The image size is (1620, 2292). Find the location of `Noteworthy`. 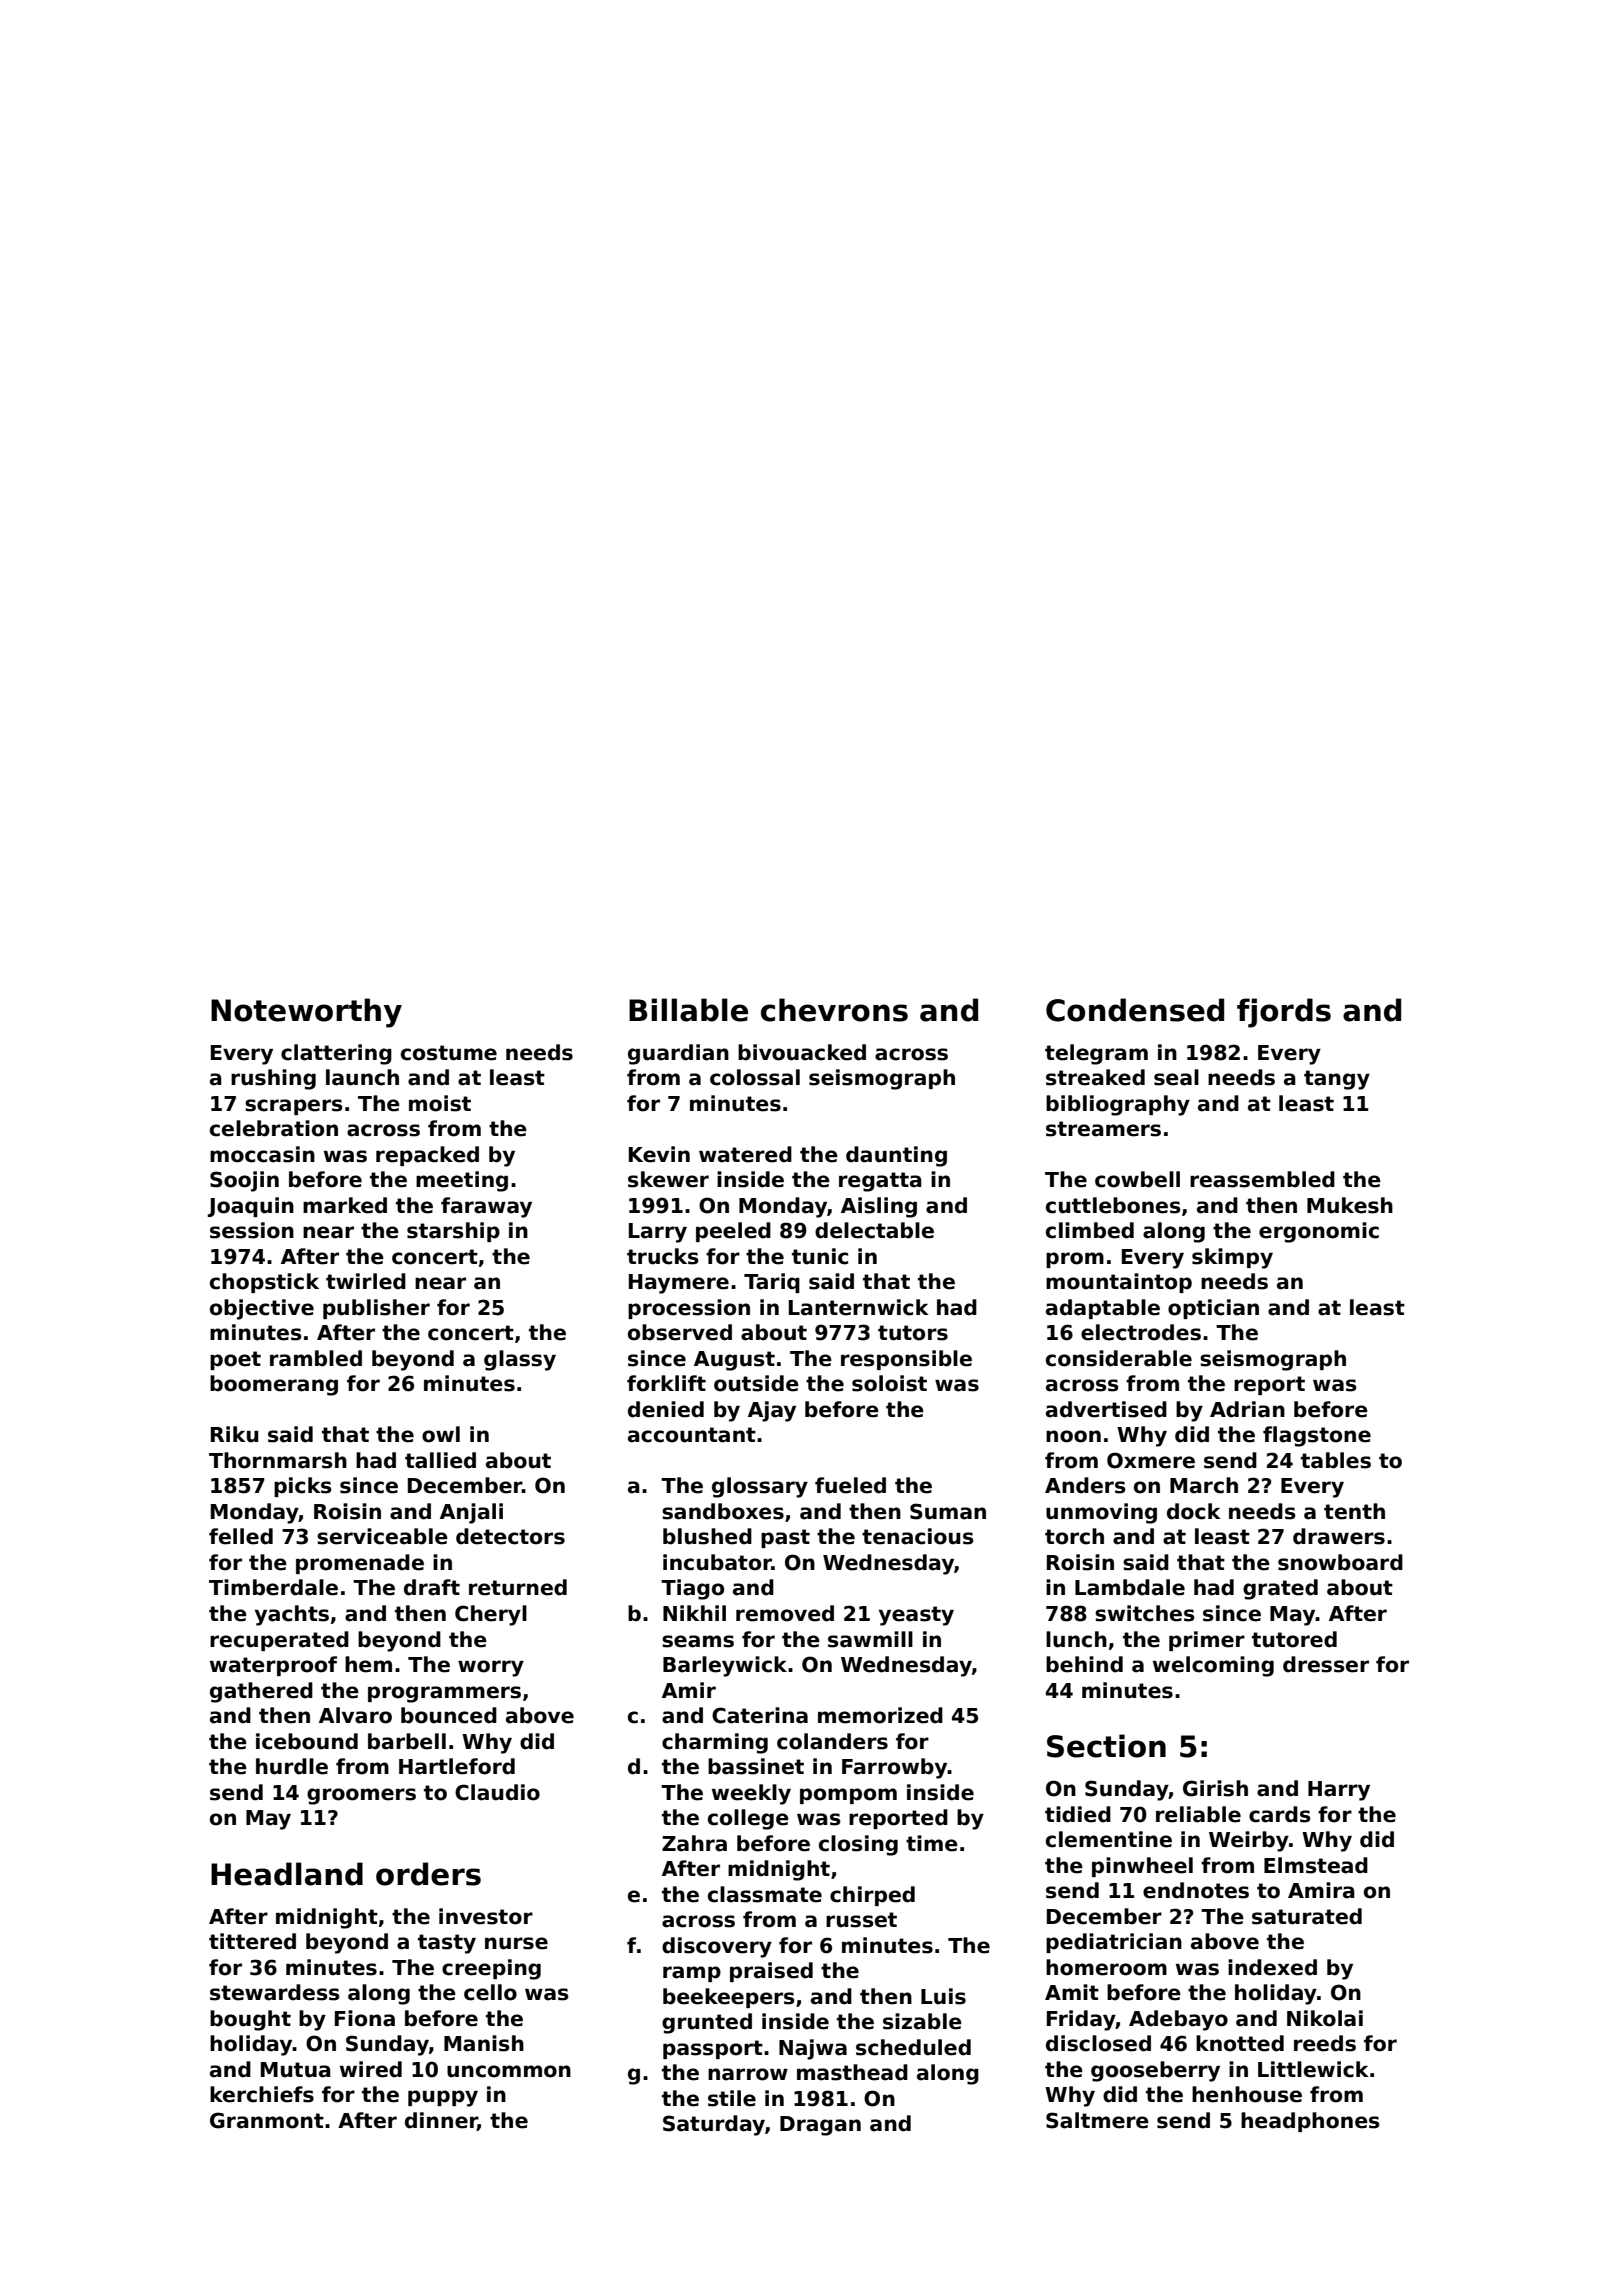

Noteworthy is located at coordinates (306, 1013).
